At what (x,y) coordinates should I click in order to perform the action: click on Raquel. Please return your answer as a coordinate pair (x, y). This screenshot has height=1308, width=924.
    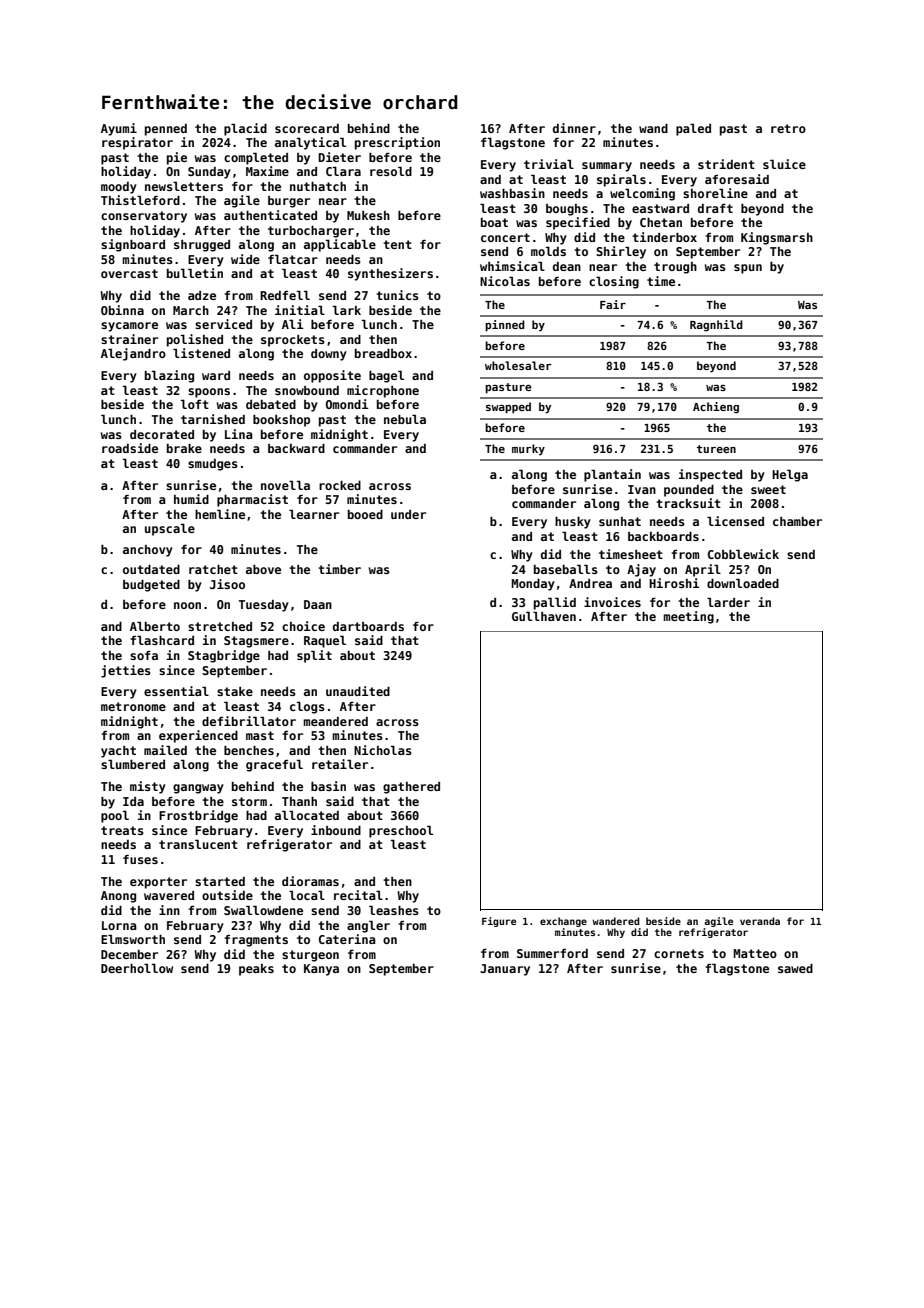
    Looking at the image, I should click on (325, 641).
